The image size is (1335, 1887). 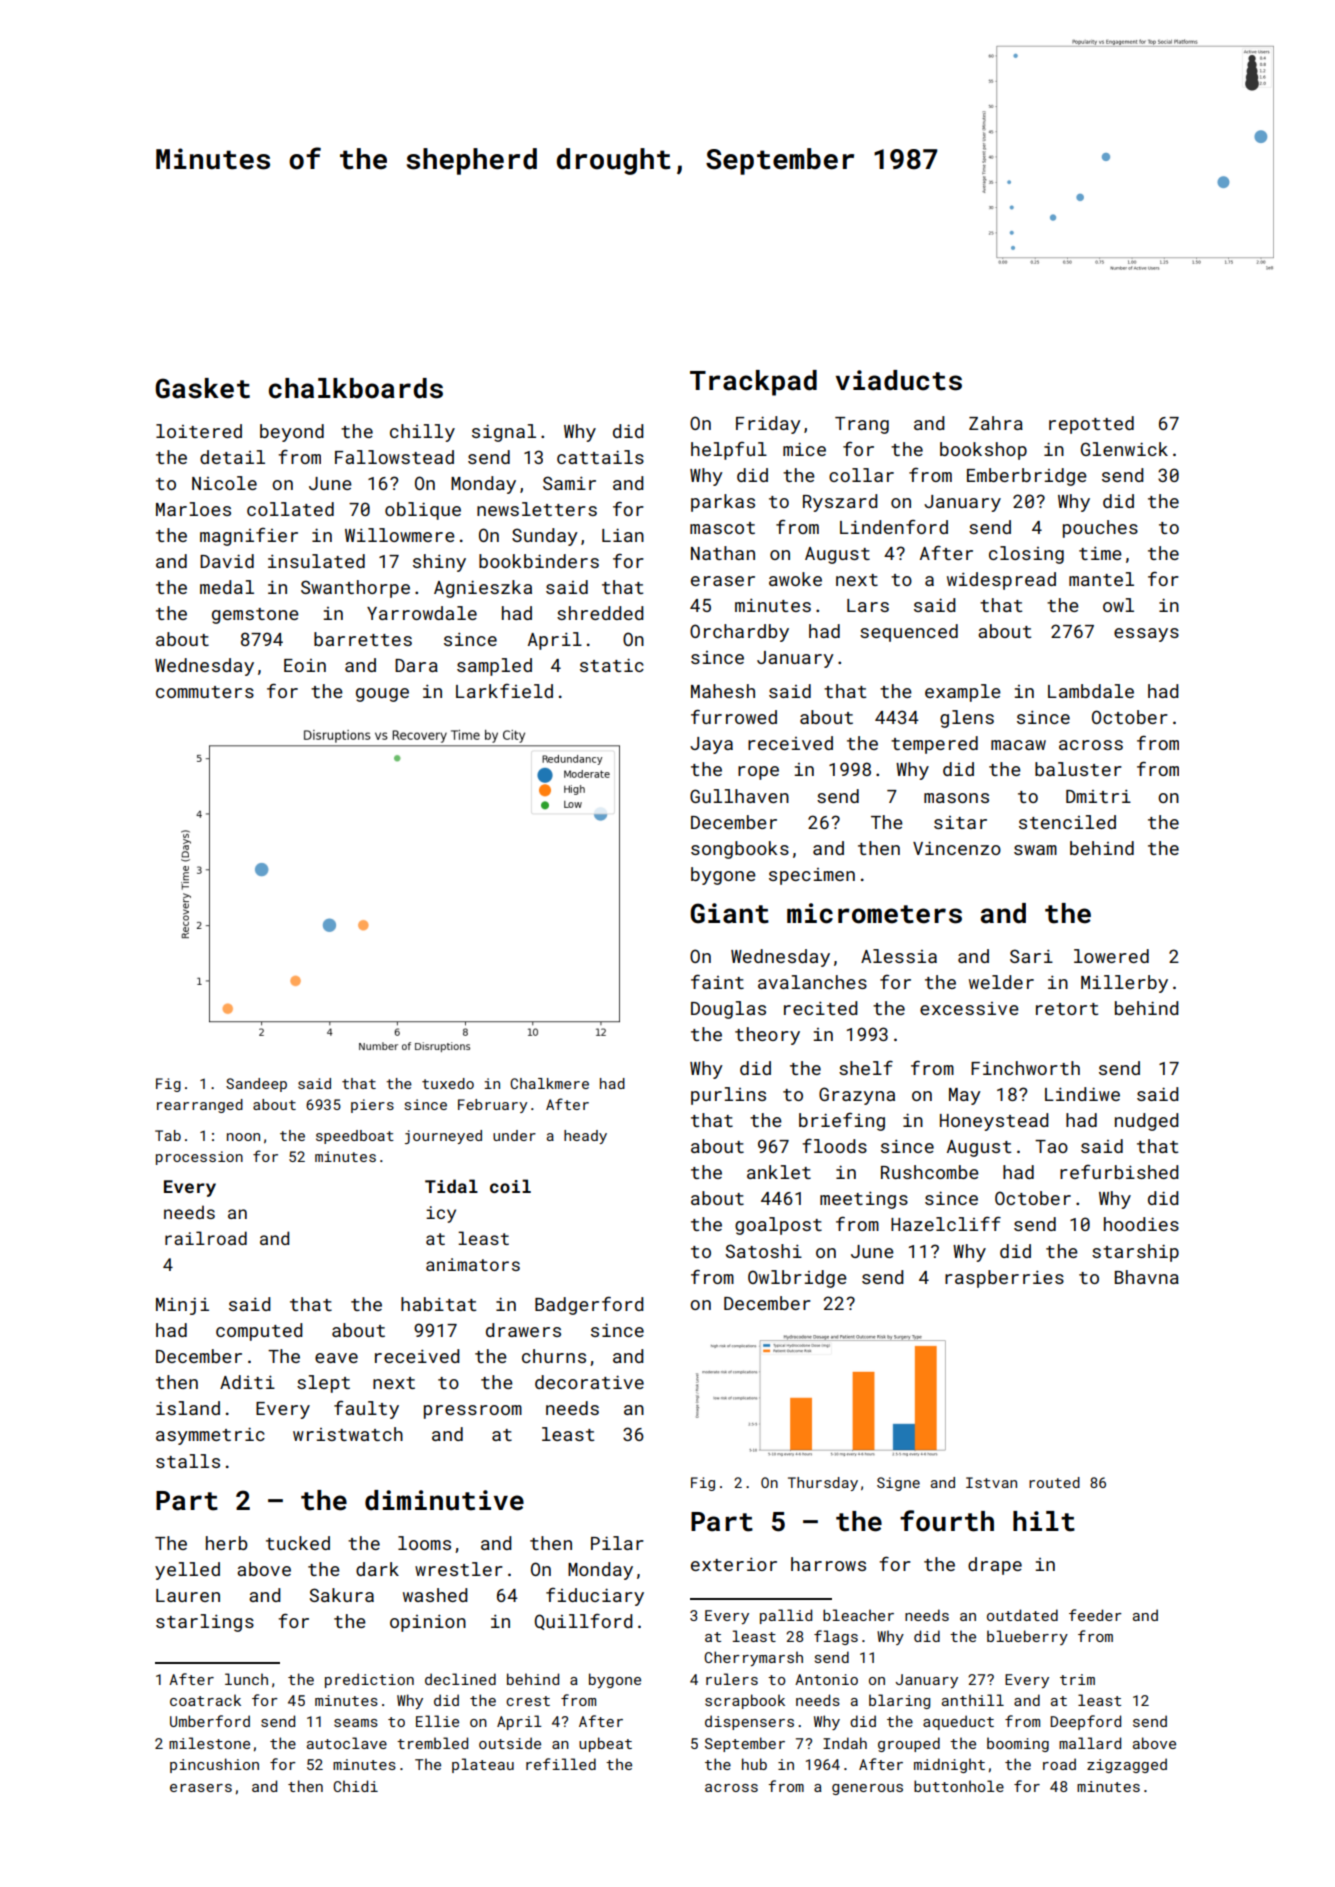 What do you see at coordinates (605, 1744) in the screenshot?
I see `upbeat` at bounding box center [605, 1744].
